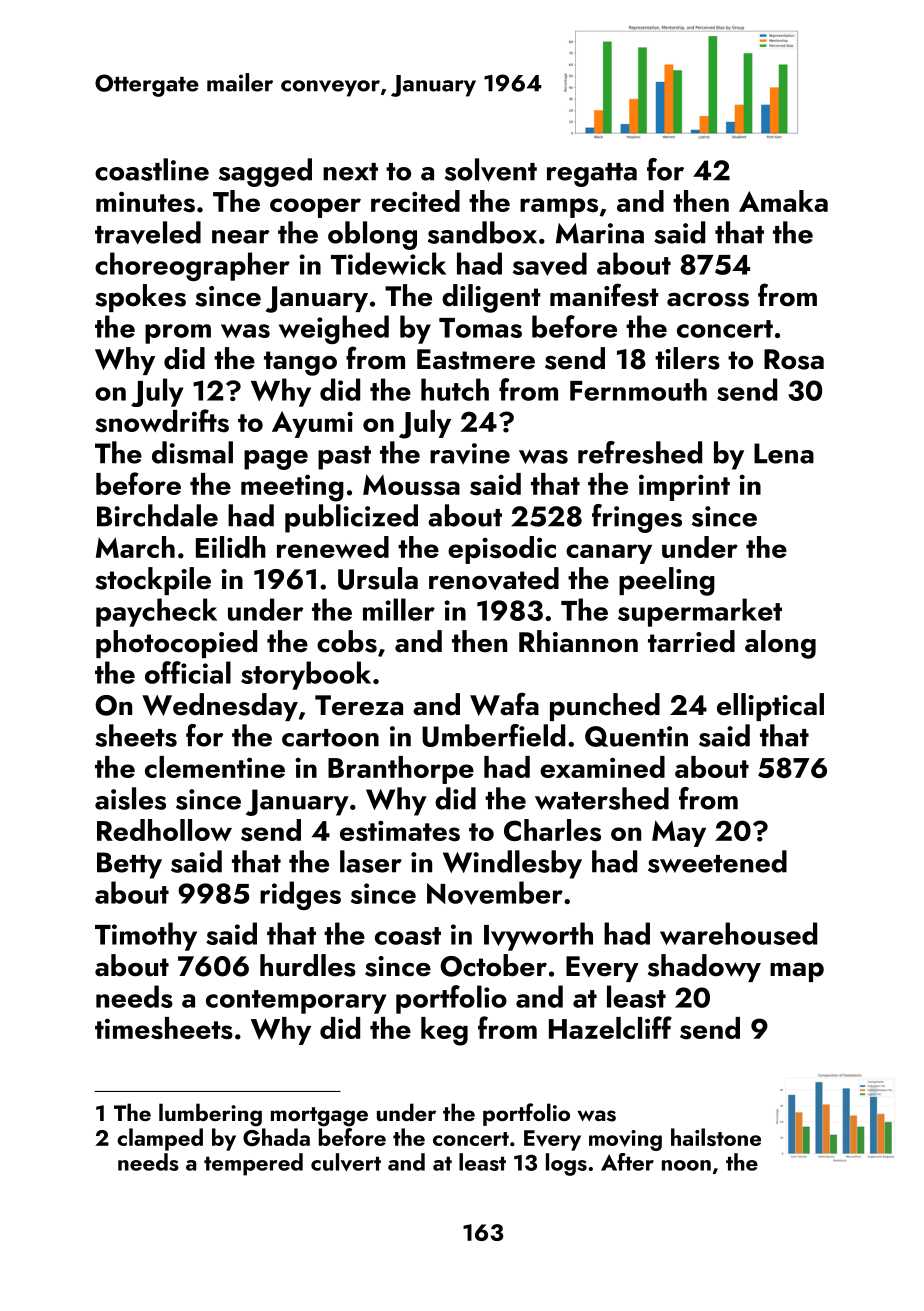 This document has width=924, height=1311. What do you see at coordinates (783, 201) in the document?
I see `Amaka` at bounding box center [783, 201].
